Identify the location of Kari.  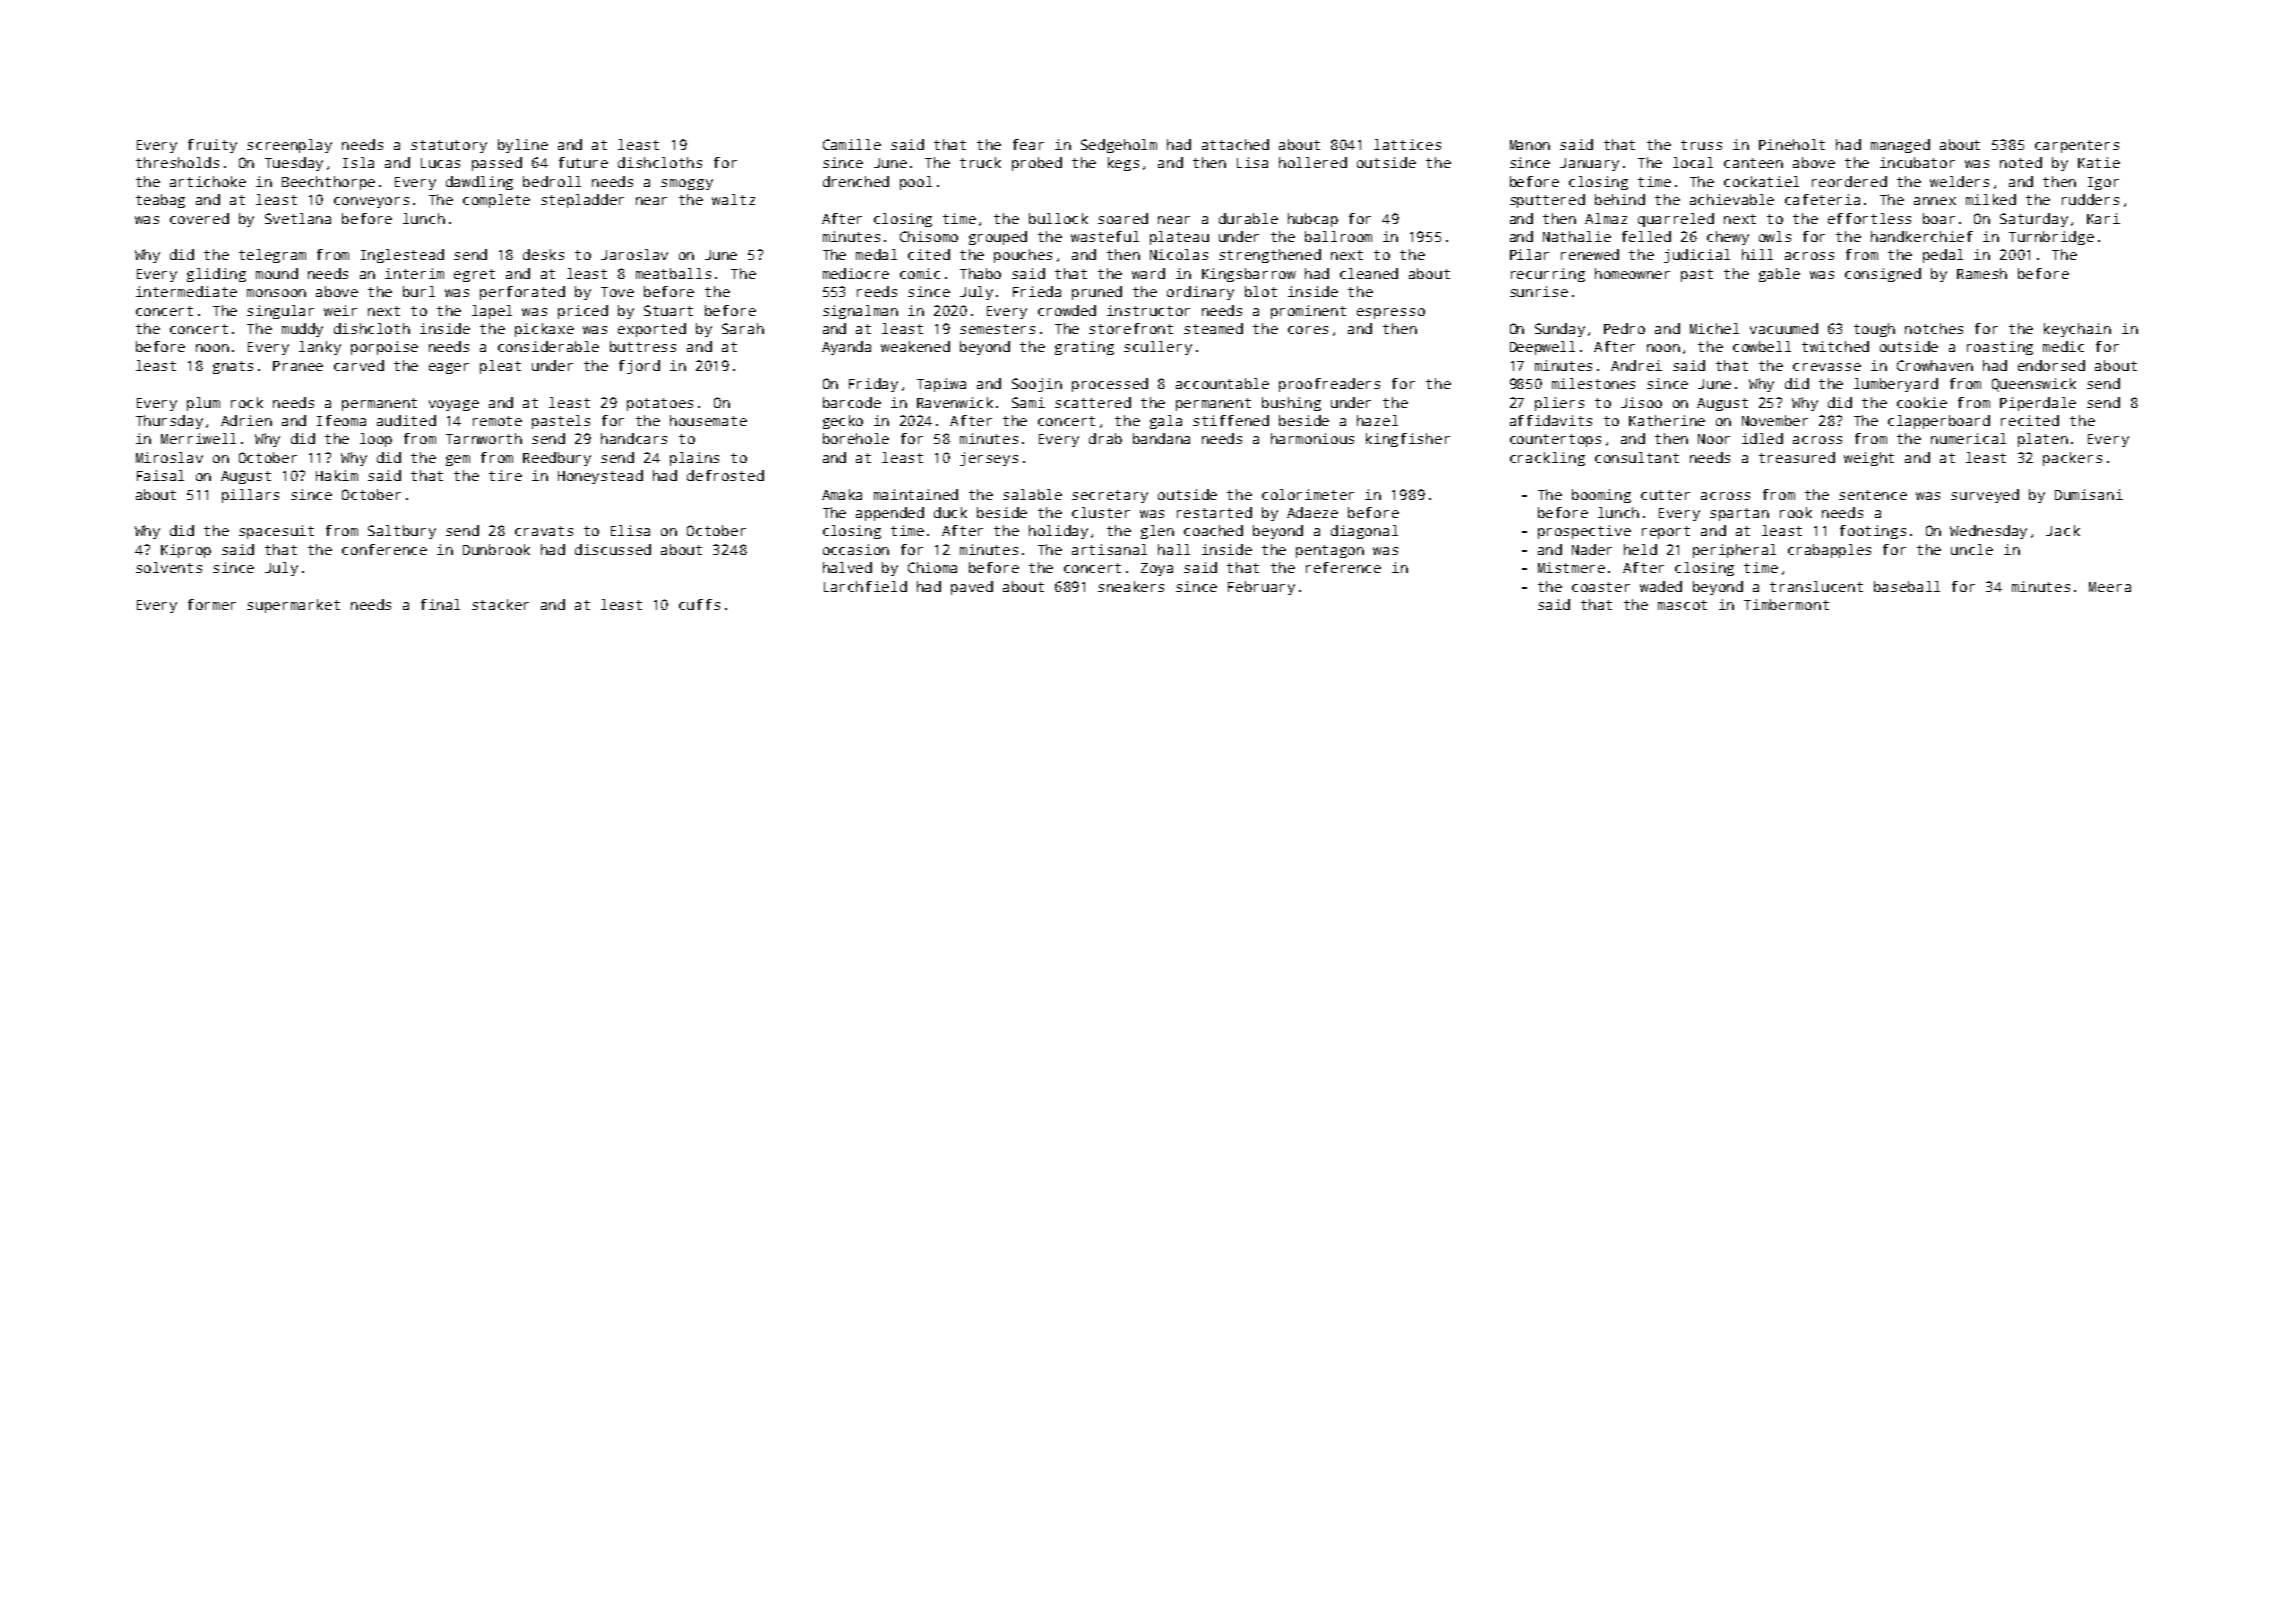
(2103, 218).
